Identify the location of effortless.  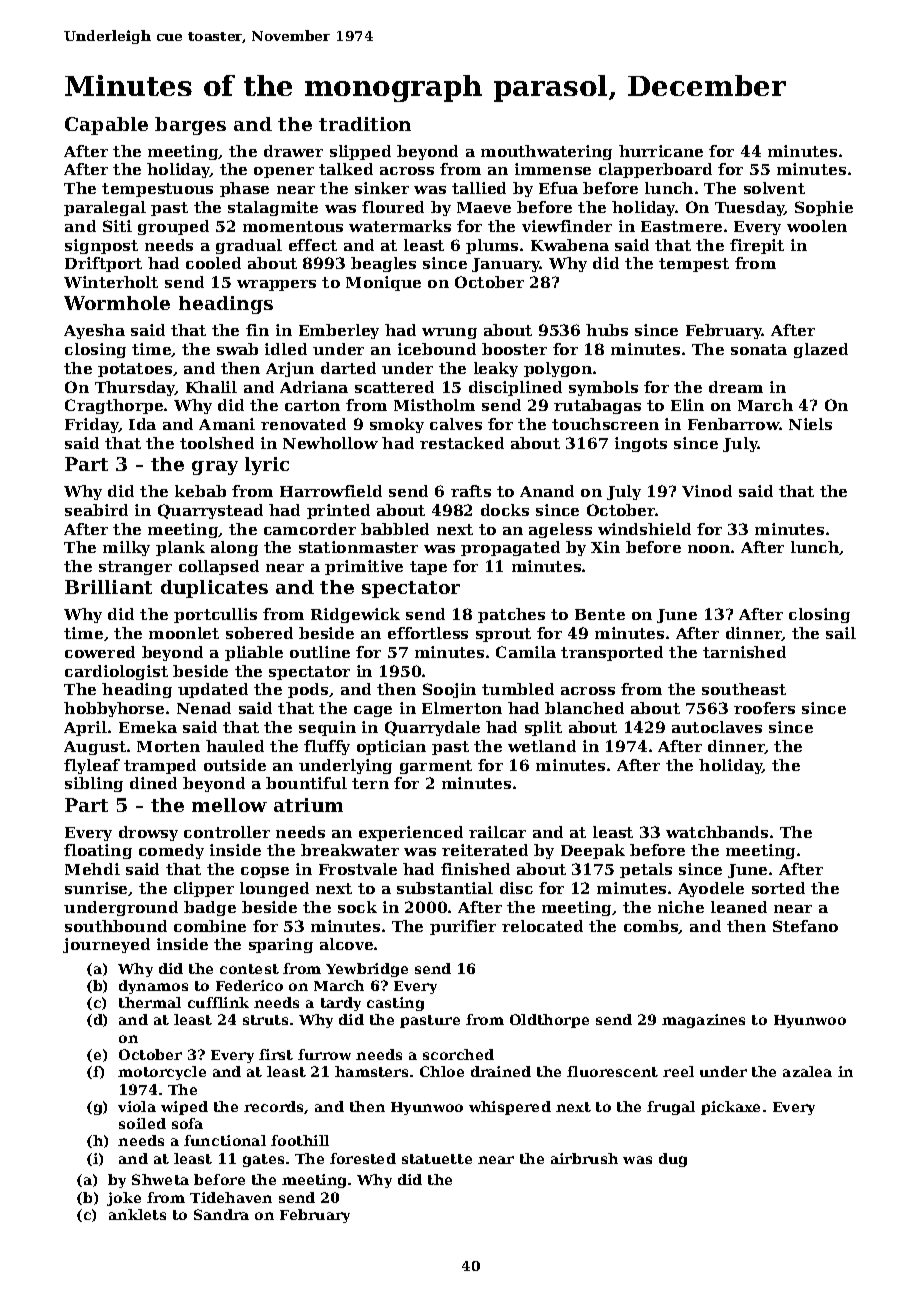
(428, 633).
